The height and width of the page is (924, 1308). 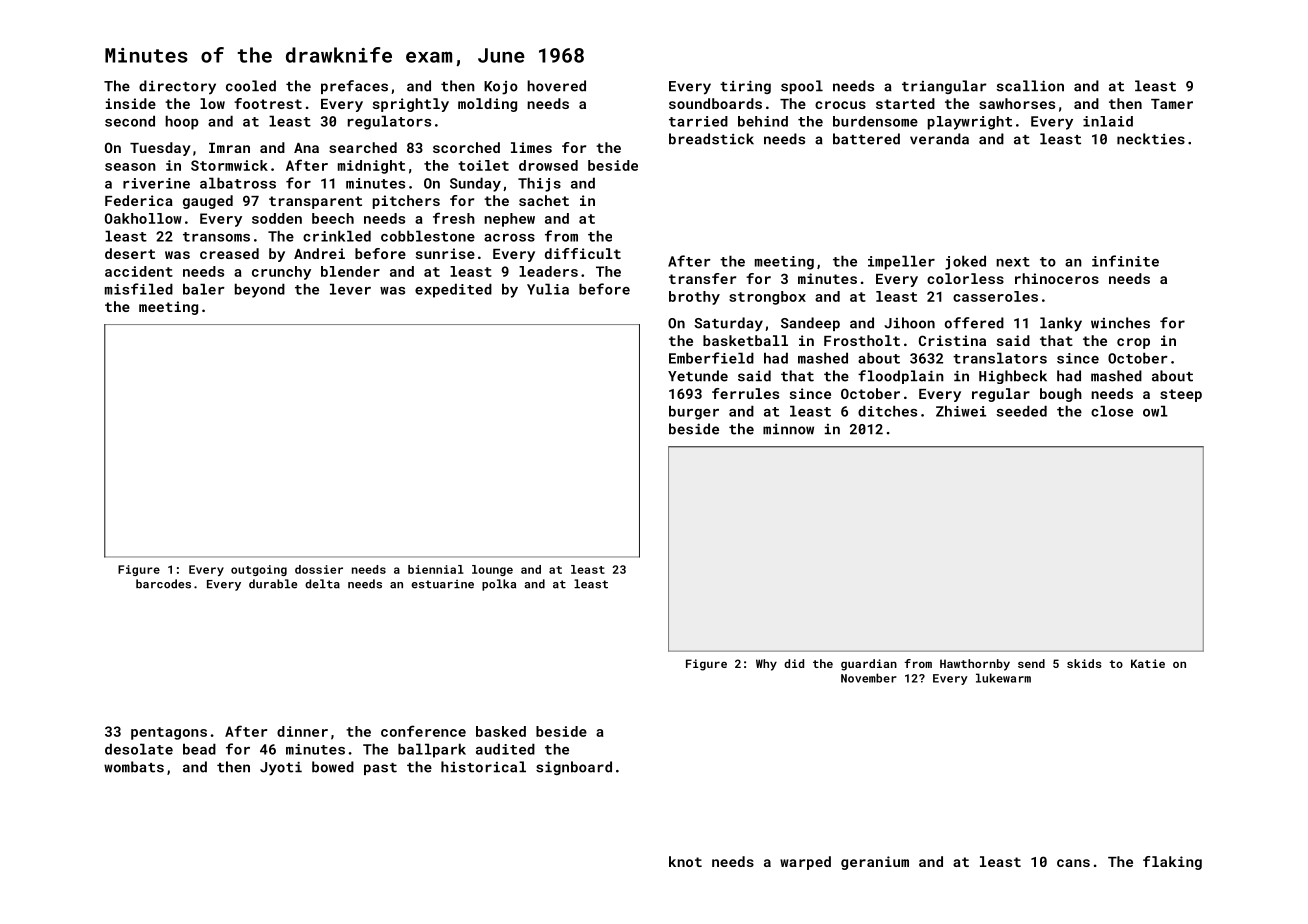 What do you see at coordinates (685, 861) in the page?
I see `knot` at bounding box center [685, 861].
